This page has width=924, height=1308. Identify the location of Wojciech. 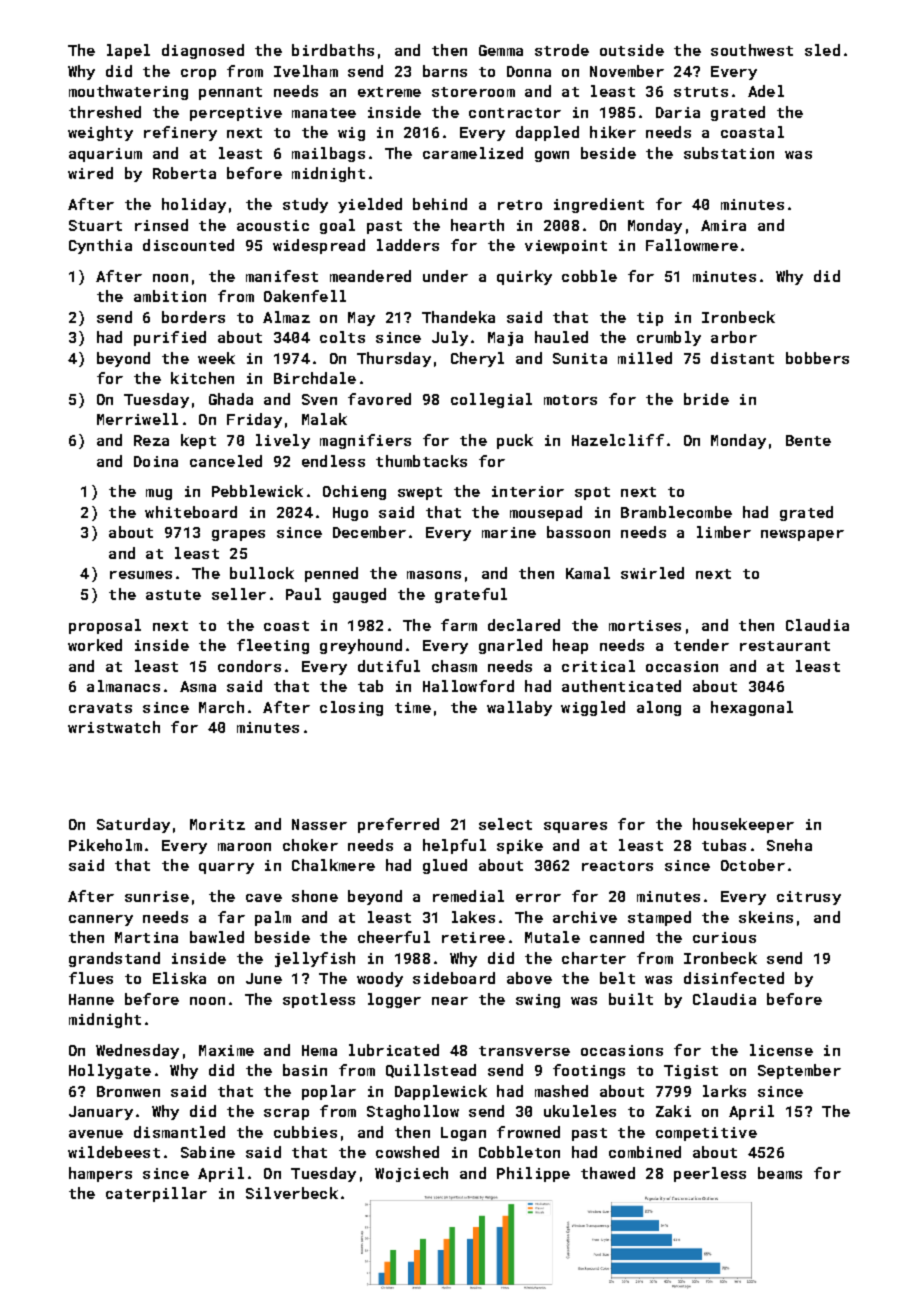
(411, 1174).
